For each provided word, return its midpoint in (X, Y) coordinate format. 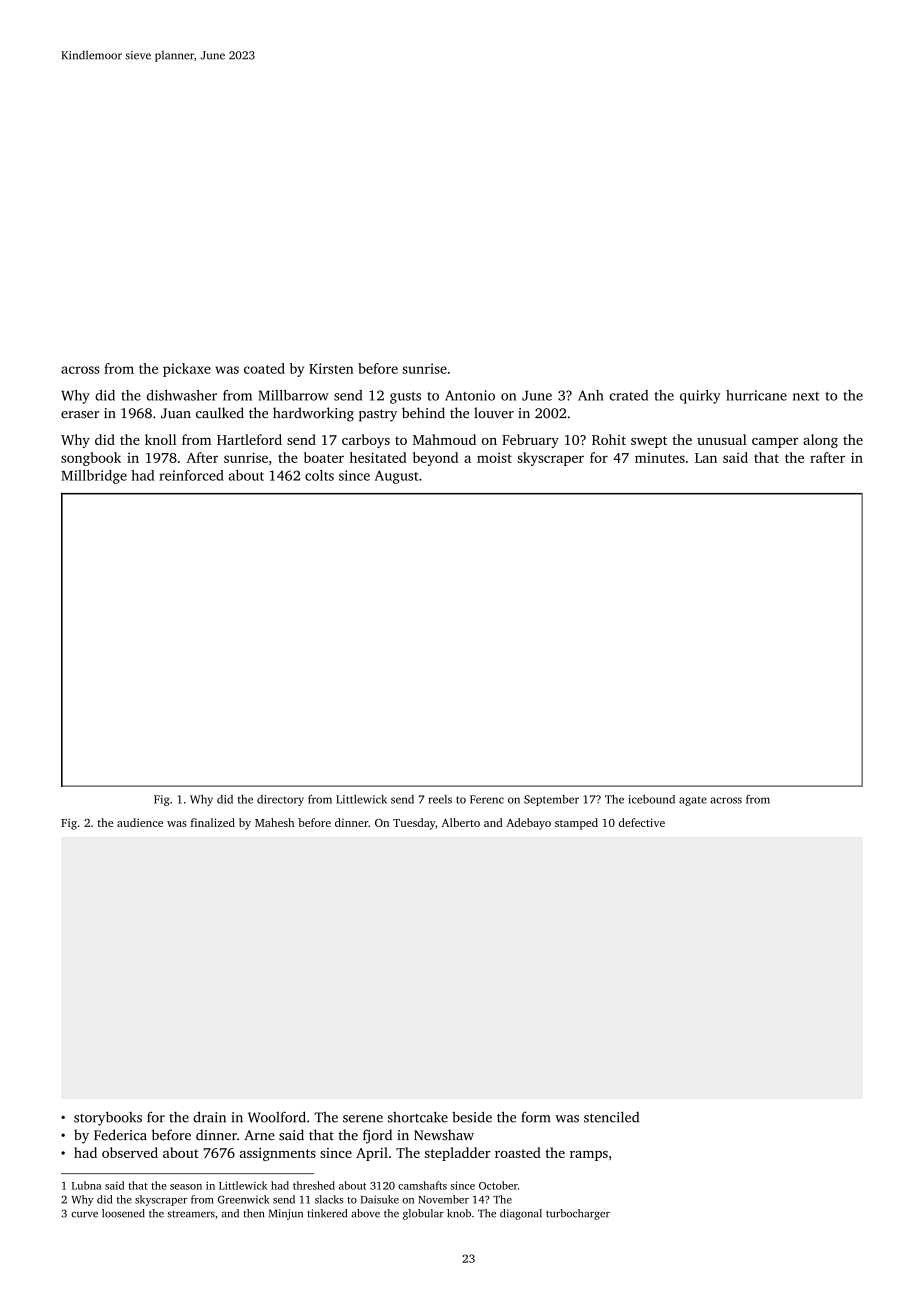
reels (440, 799)
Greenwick (243, 1199)
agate (693, 801)
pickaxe (187, 370)
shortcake (418, 1117)
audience (140, 822)
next (806, 396)
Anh (590, 395)
